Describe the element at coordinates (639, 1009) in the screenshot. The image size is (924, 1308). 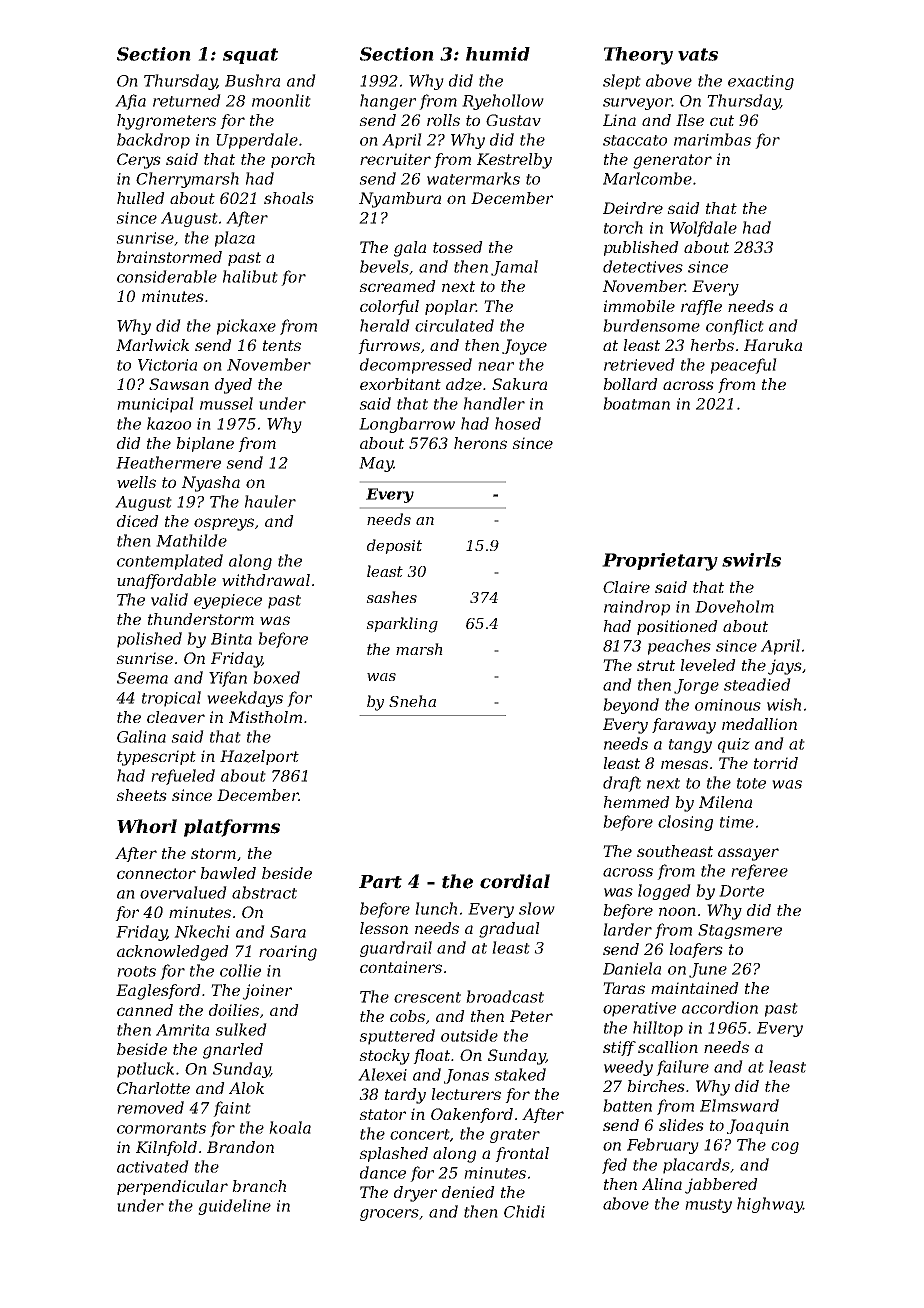
I see `operative` at that location.
